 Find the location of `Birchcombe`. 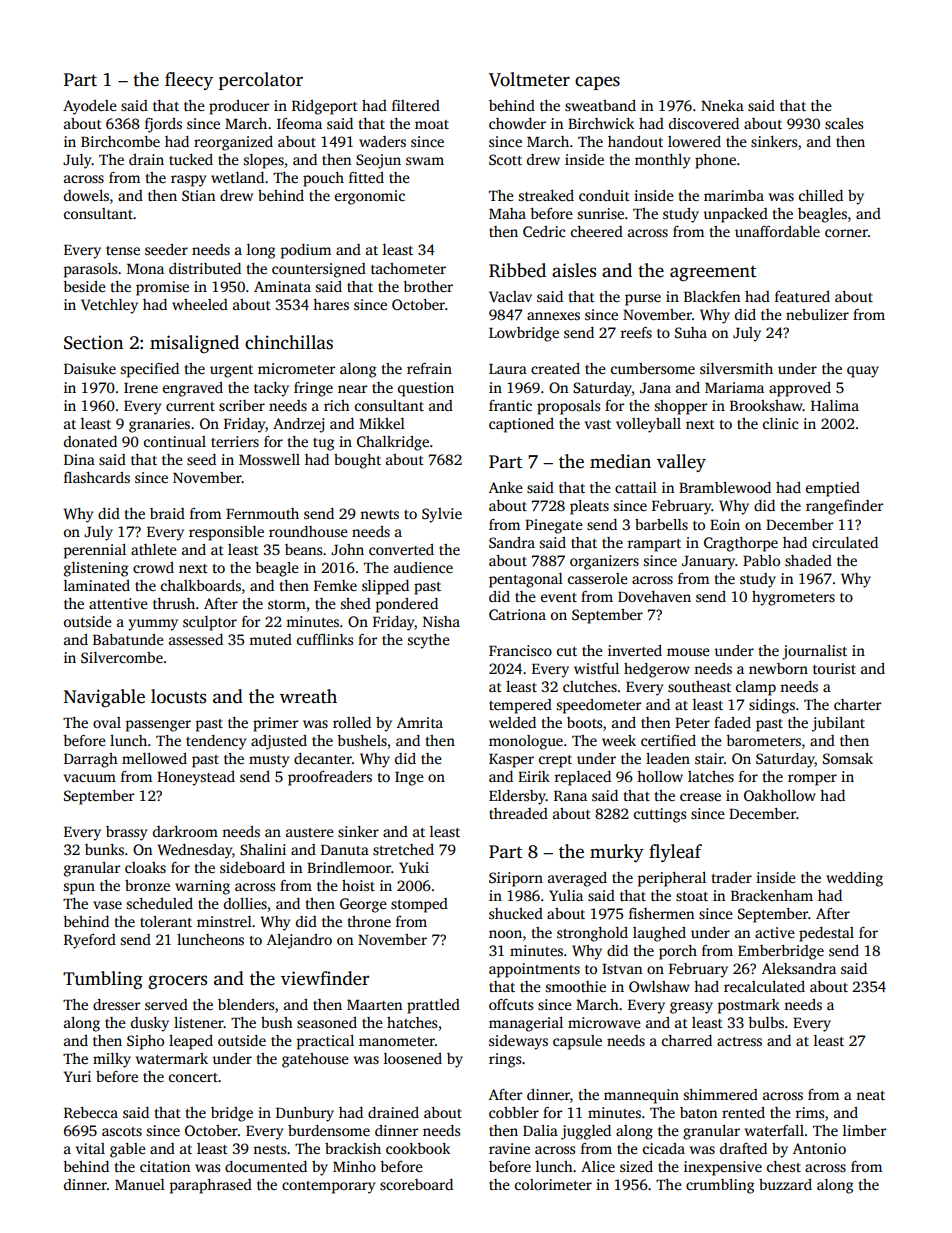

Birchcombe is located at coordinates (120, 141).
